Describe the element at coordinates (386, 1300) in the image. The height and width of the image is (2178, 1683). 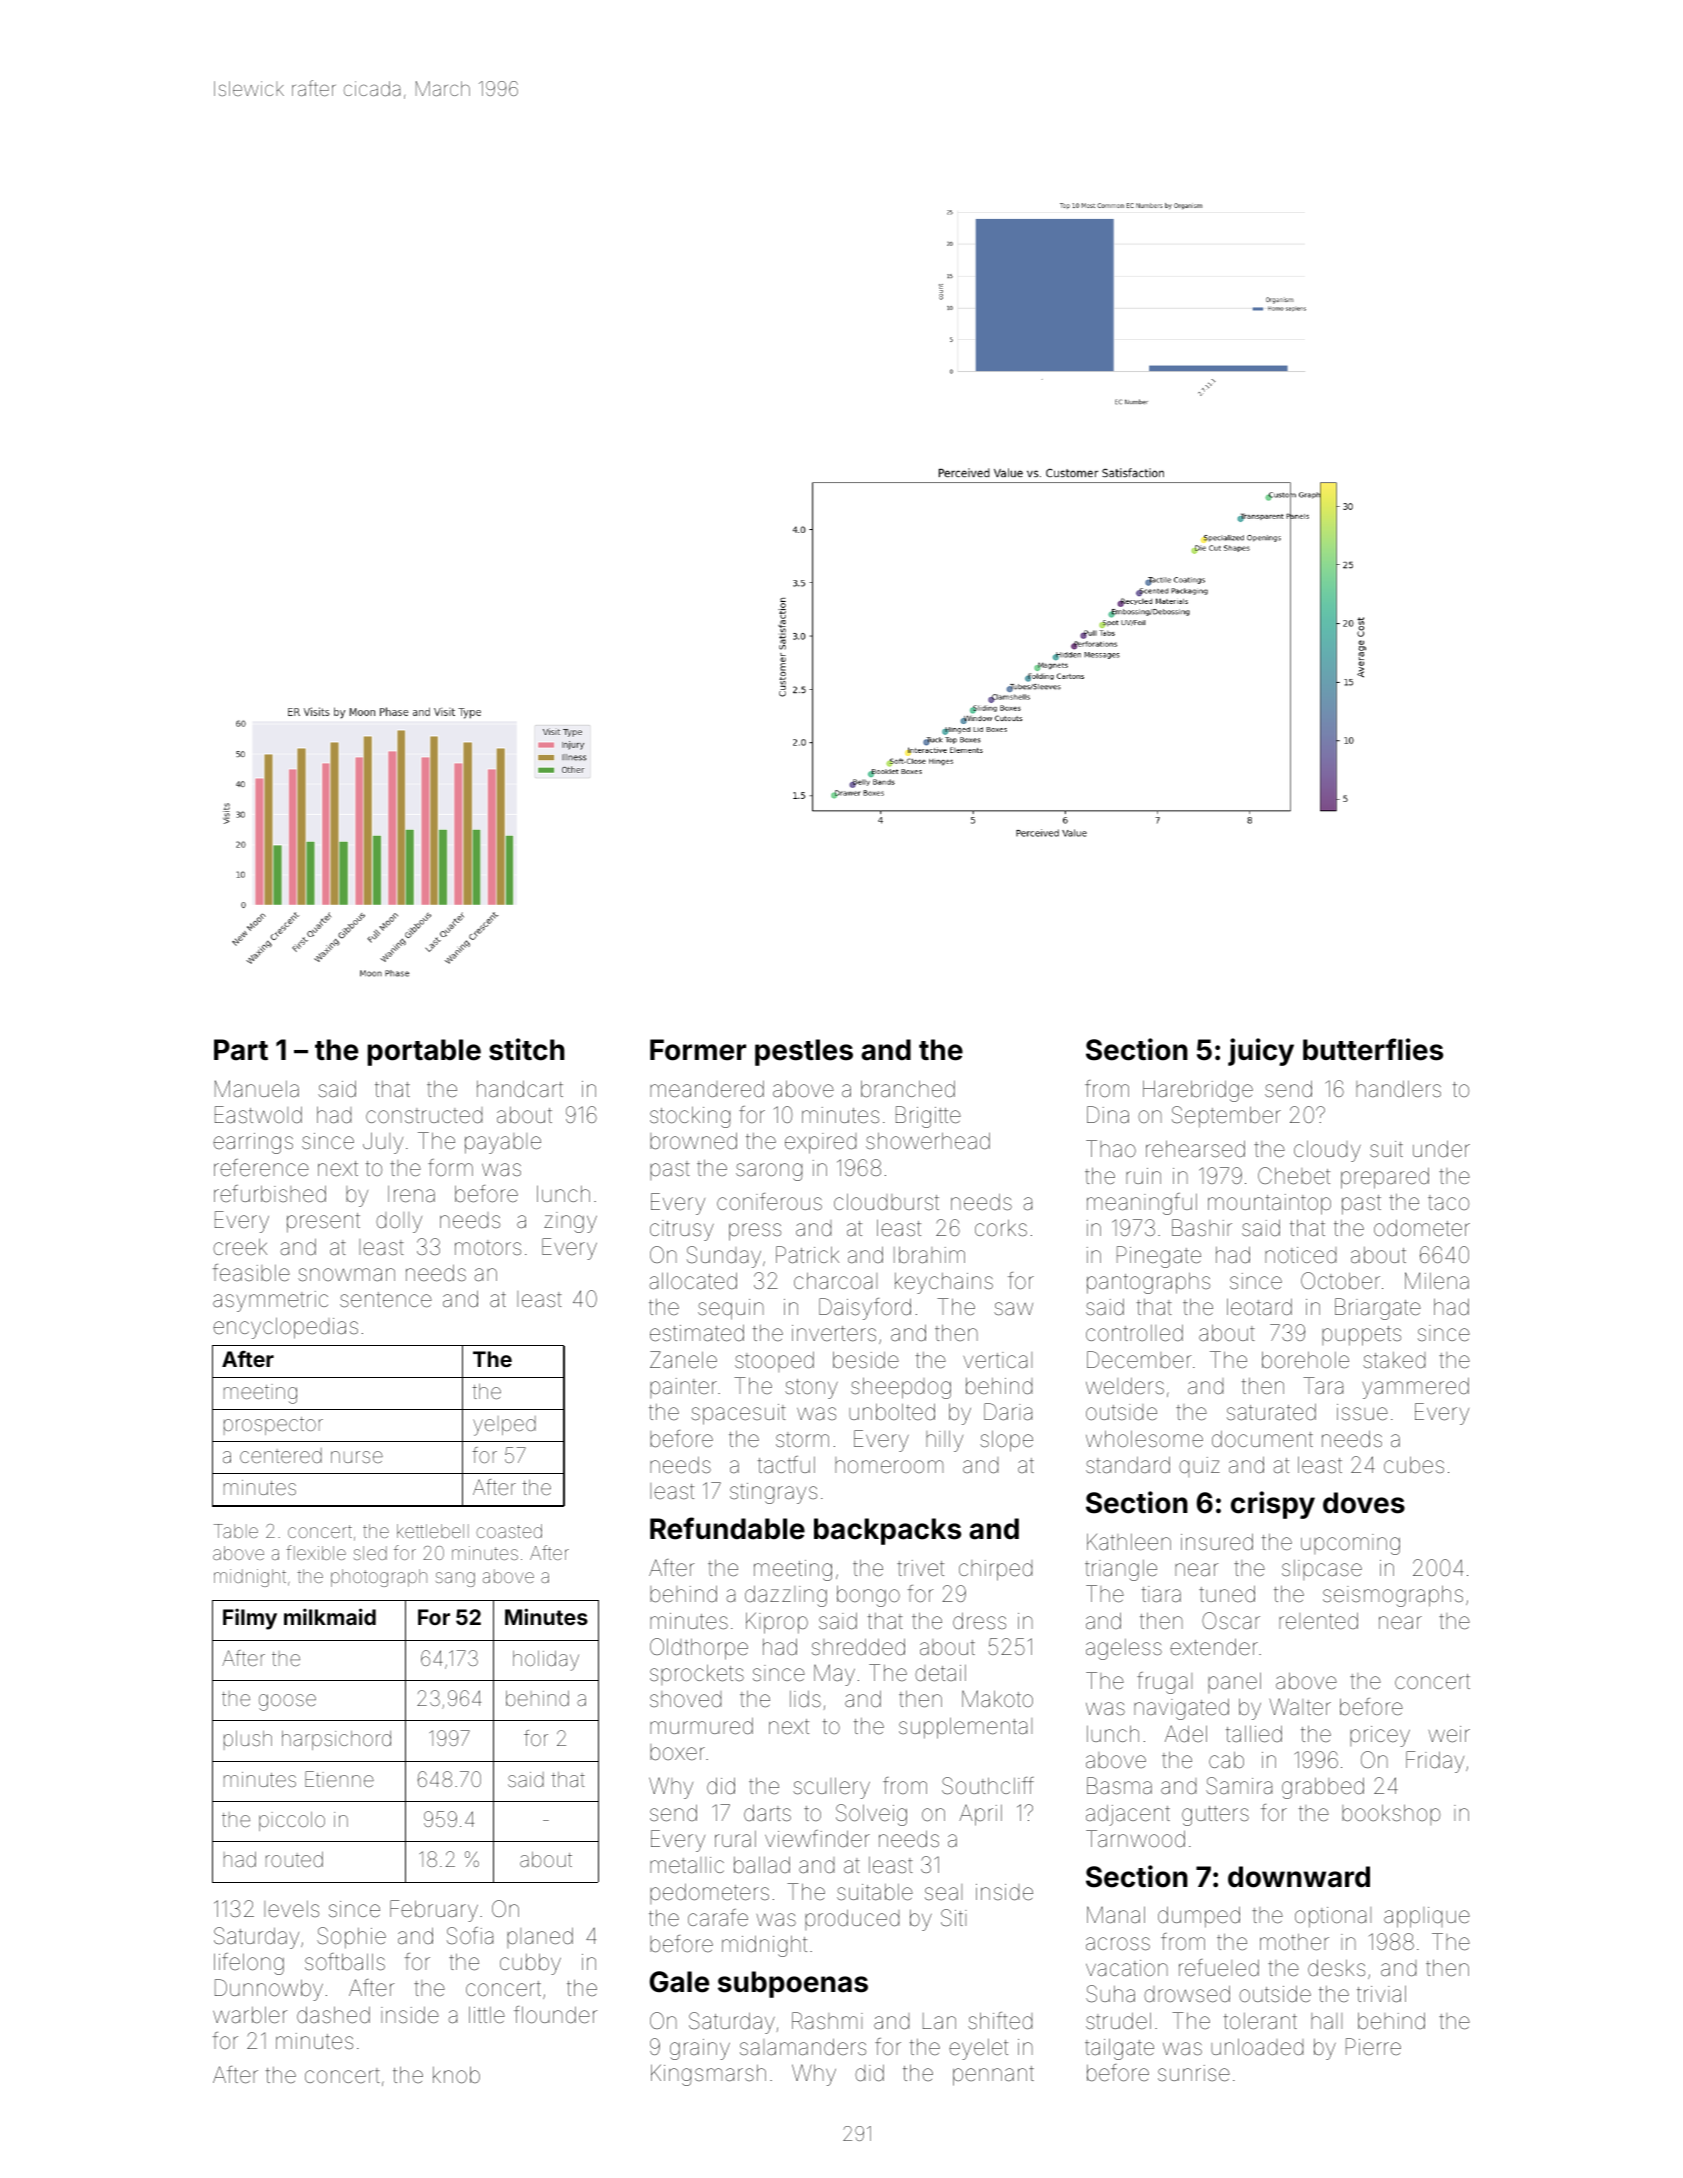
I see `sentence` at that location.
